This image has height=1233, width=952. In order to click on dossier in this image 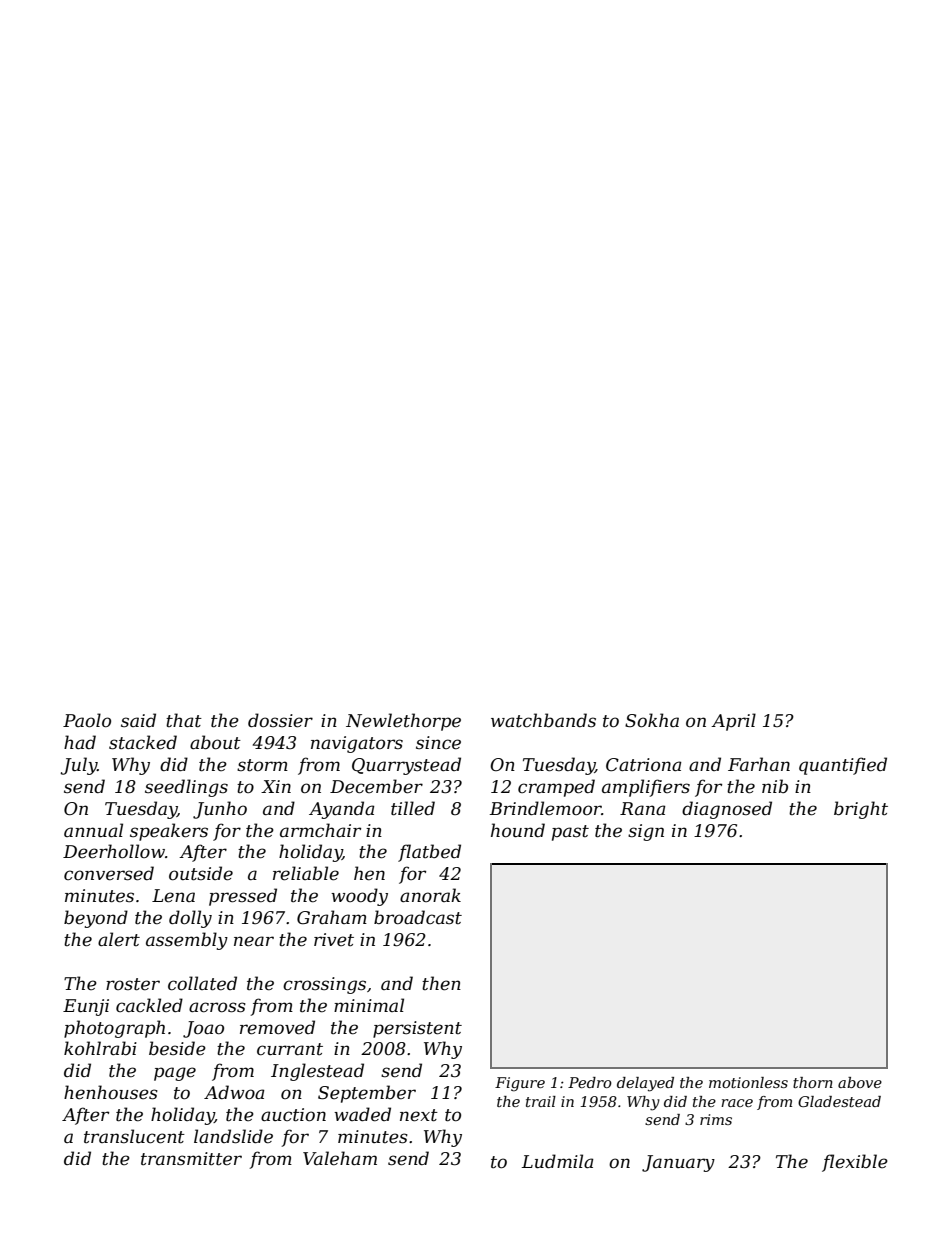, I will do `click(280, 720)`.
